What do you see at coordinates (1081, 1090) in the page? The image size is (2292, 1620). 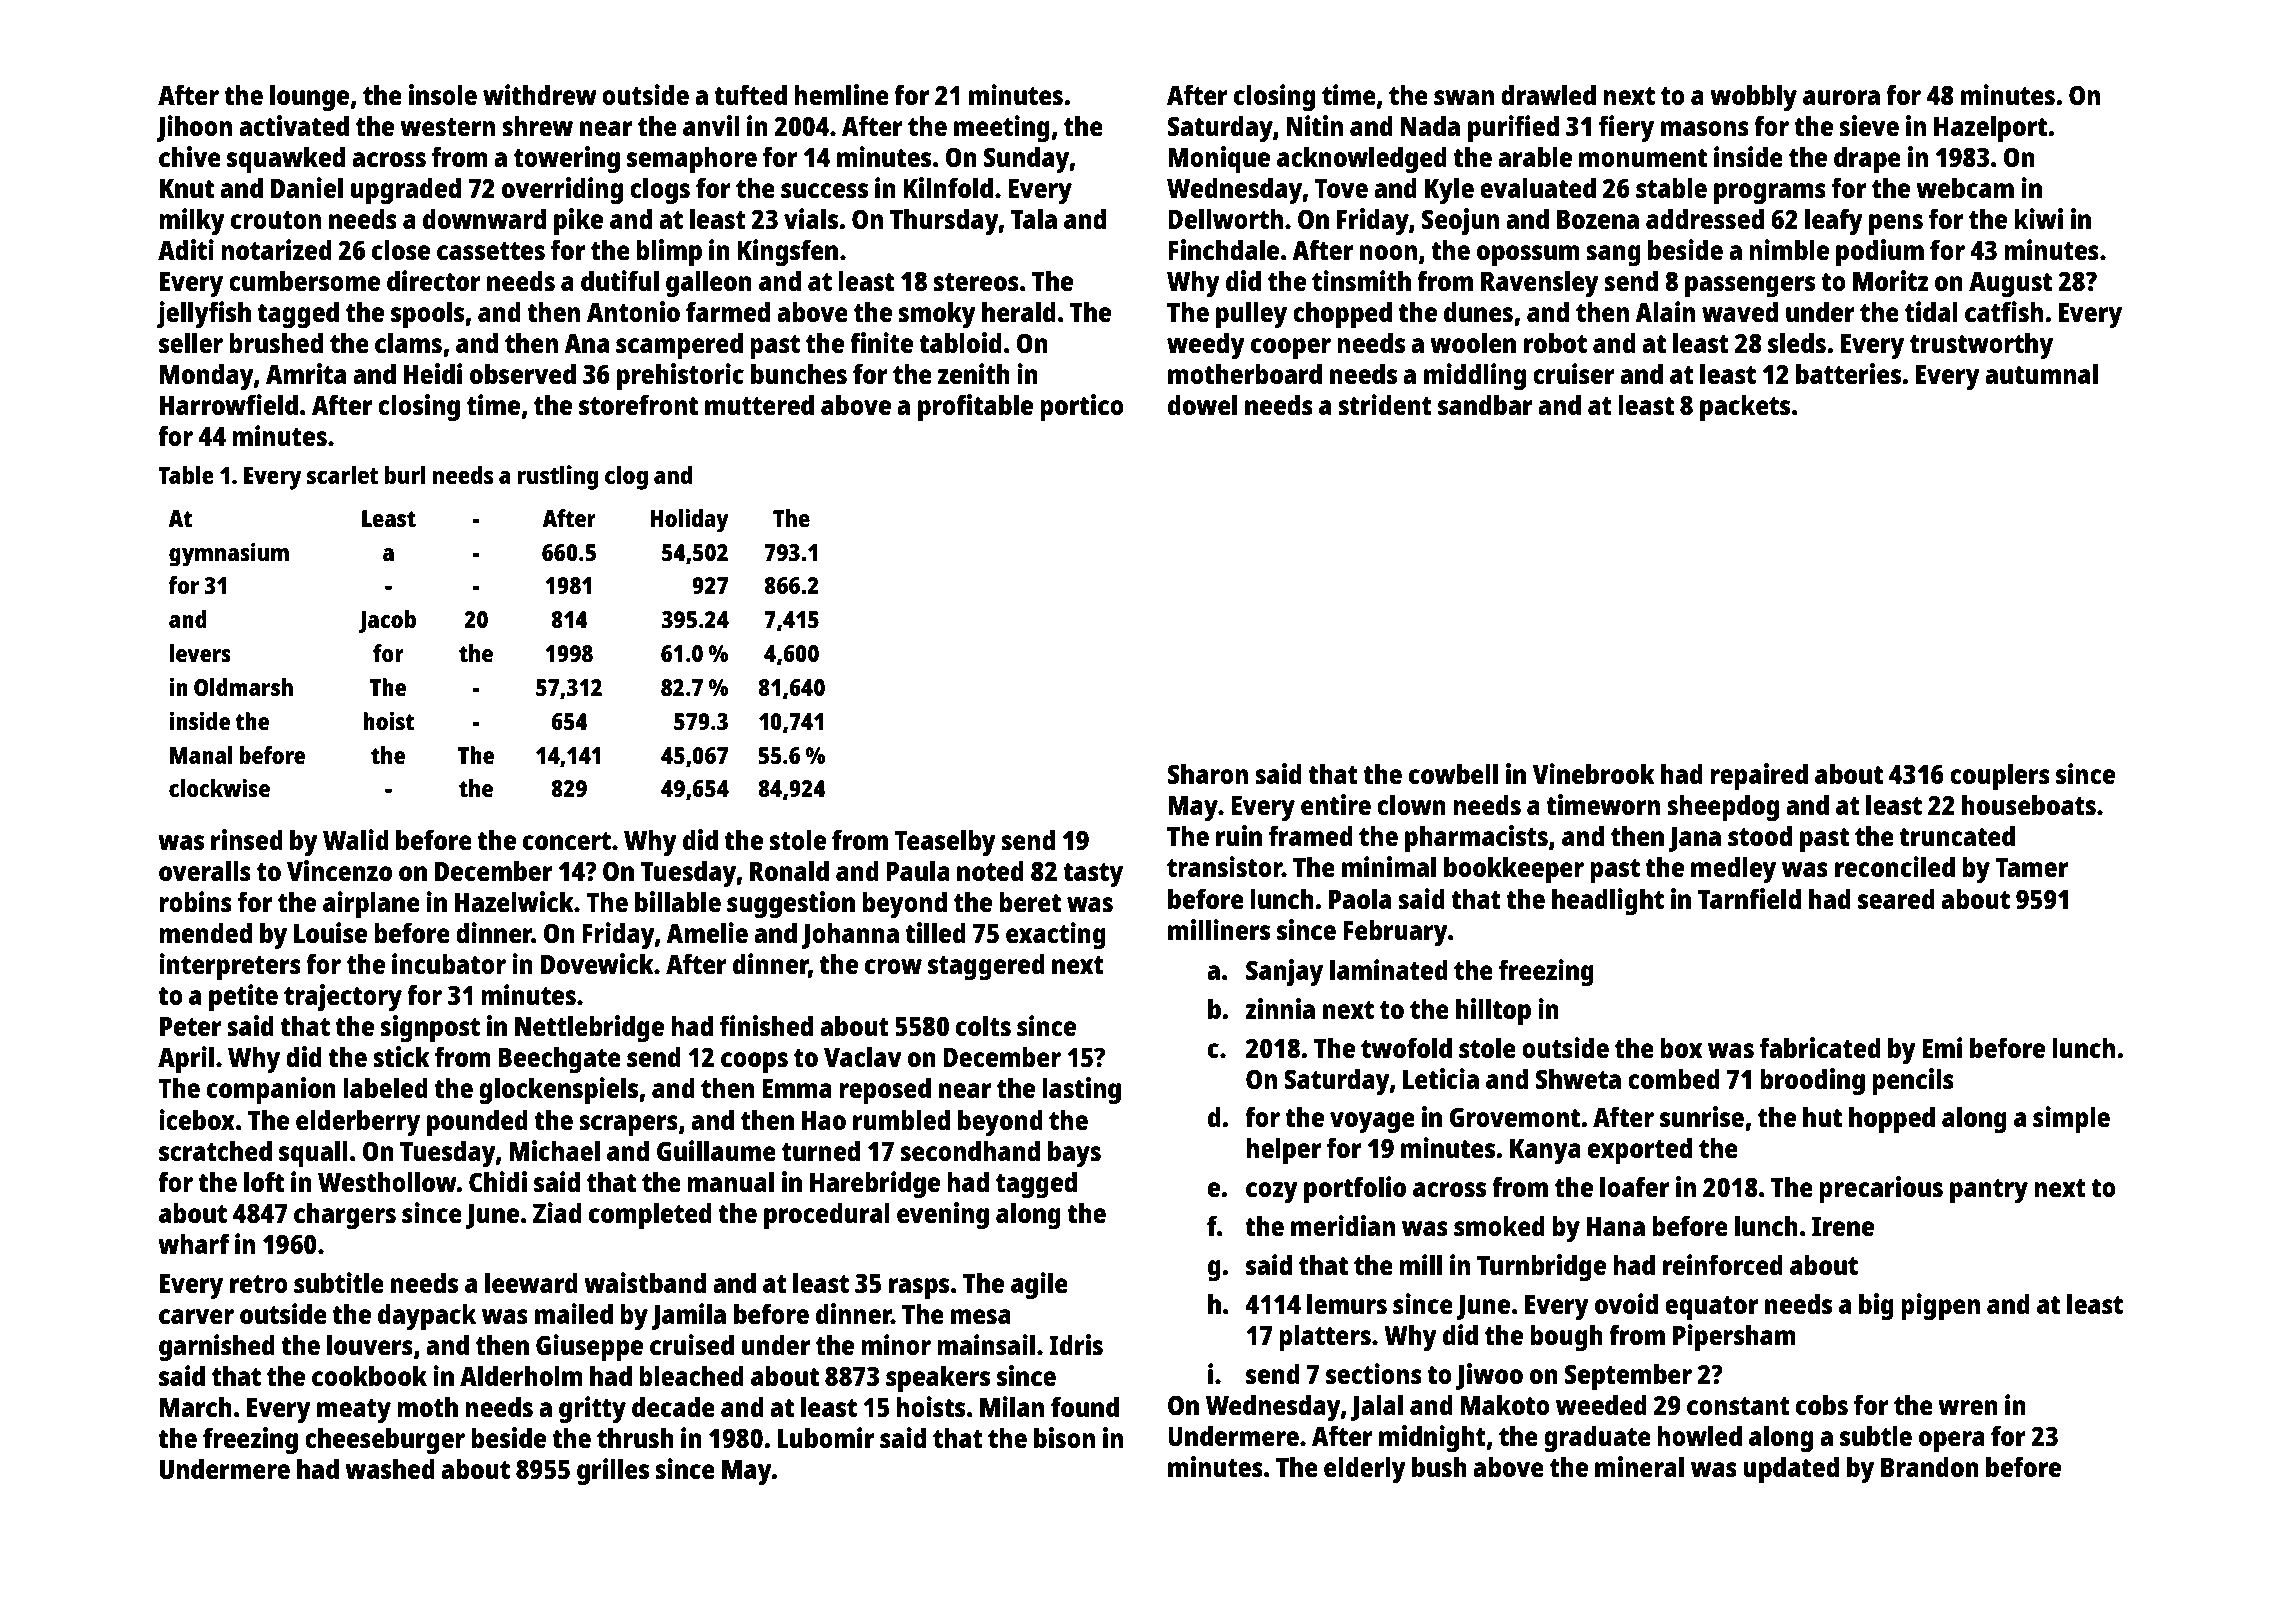 I see `lasting` at bounding box center [1081, 1090].
